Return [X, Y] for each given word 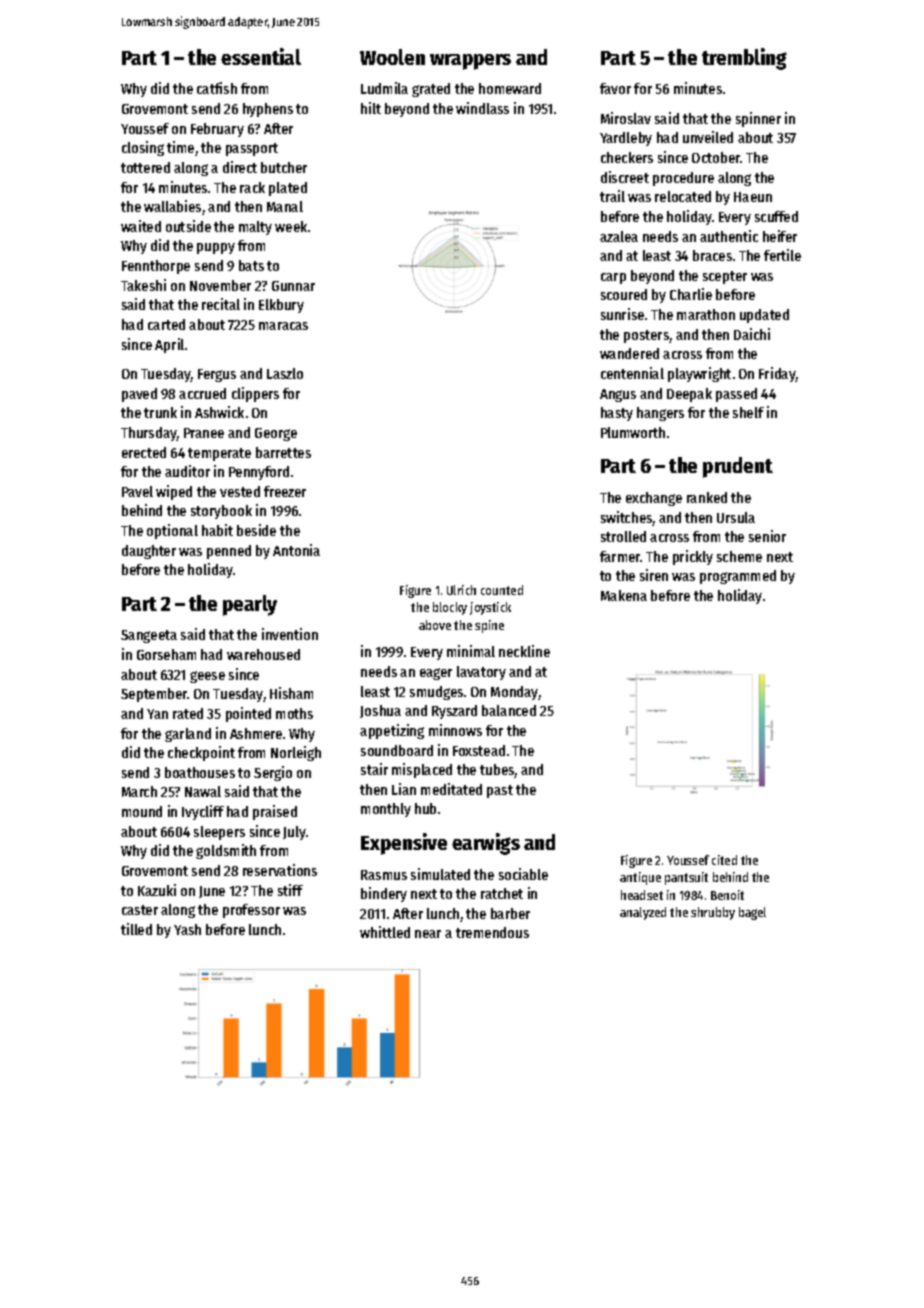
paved [139, 395]
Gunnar [293, 286]
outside [188, 226]
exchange [654, 499]
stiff [290, 890]
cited [724, 860]
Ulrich [461, 590]
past [500, 791]
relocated [683, 196]
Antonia [296, 550]
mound [142, 811]
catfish [217, 88]
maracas [283, 326]
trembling [744, 59]
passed [736, 395]
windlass [482, 108]
